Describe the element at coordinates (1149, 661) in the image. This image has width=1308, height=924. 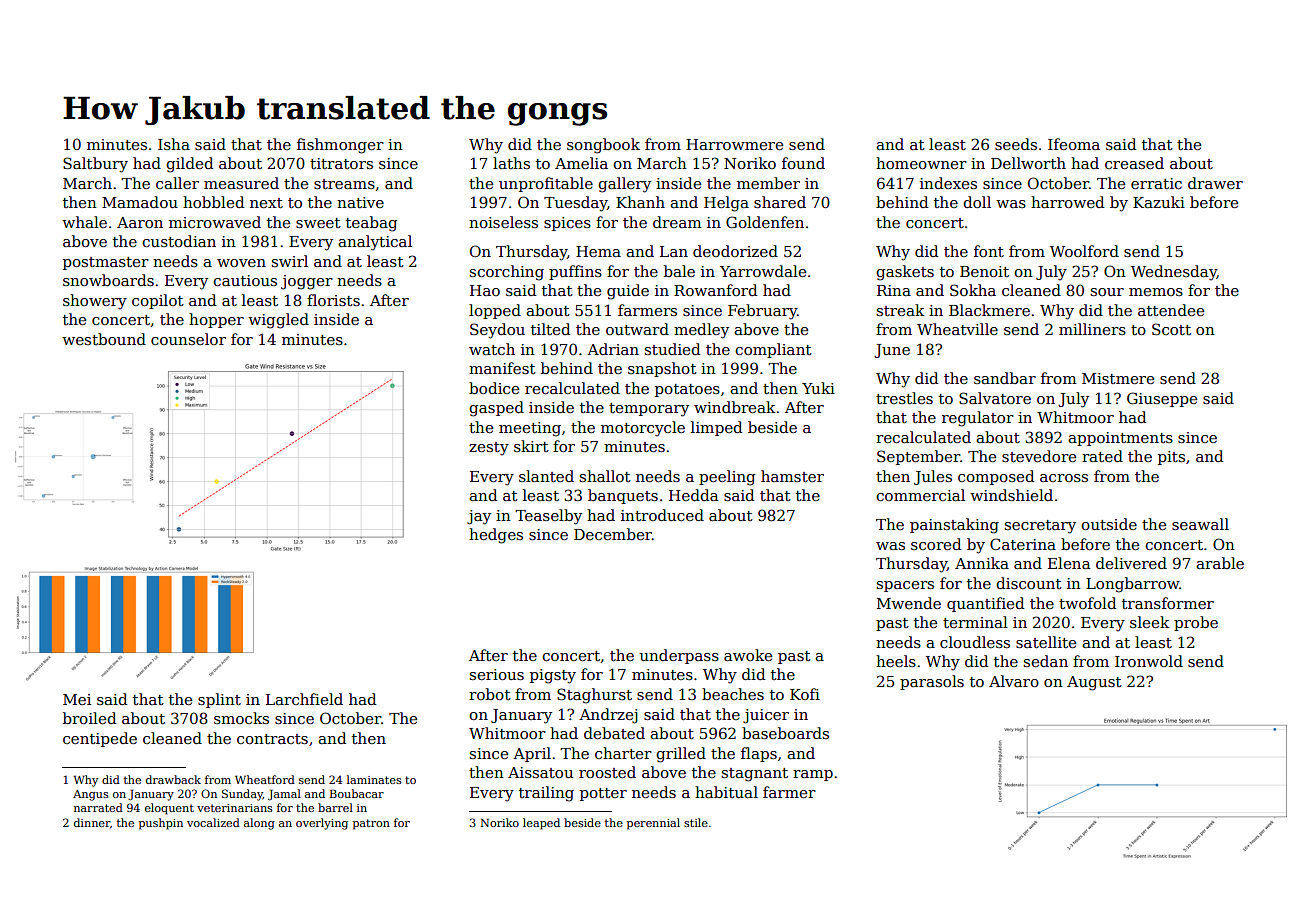
I see `Ironwold` at that location.
